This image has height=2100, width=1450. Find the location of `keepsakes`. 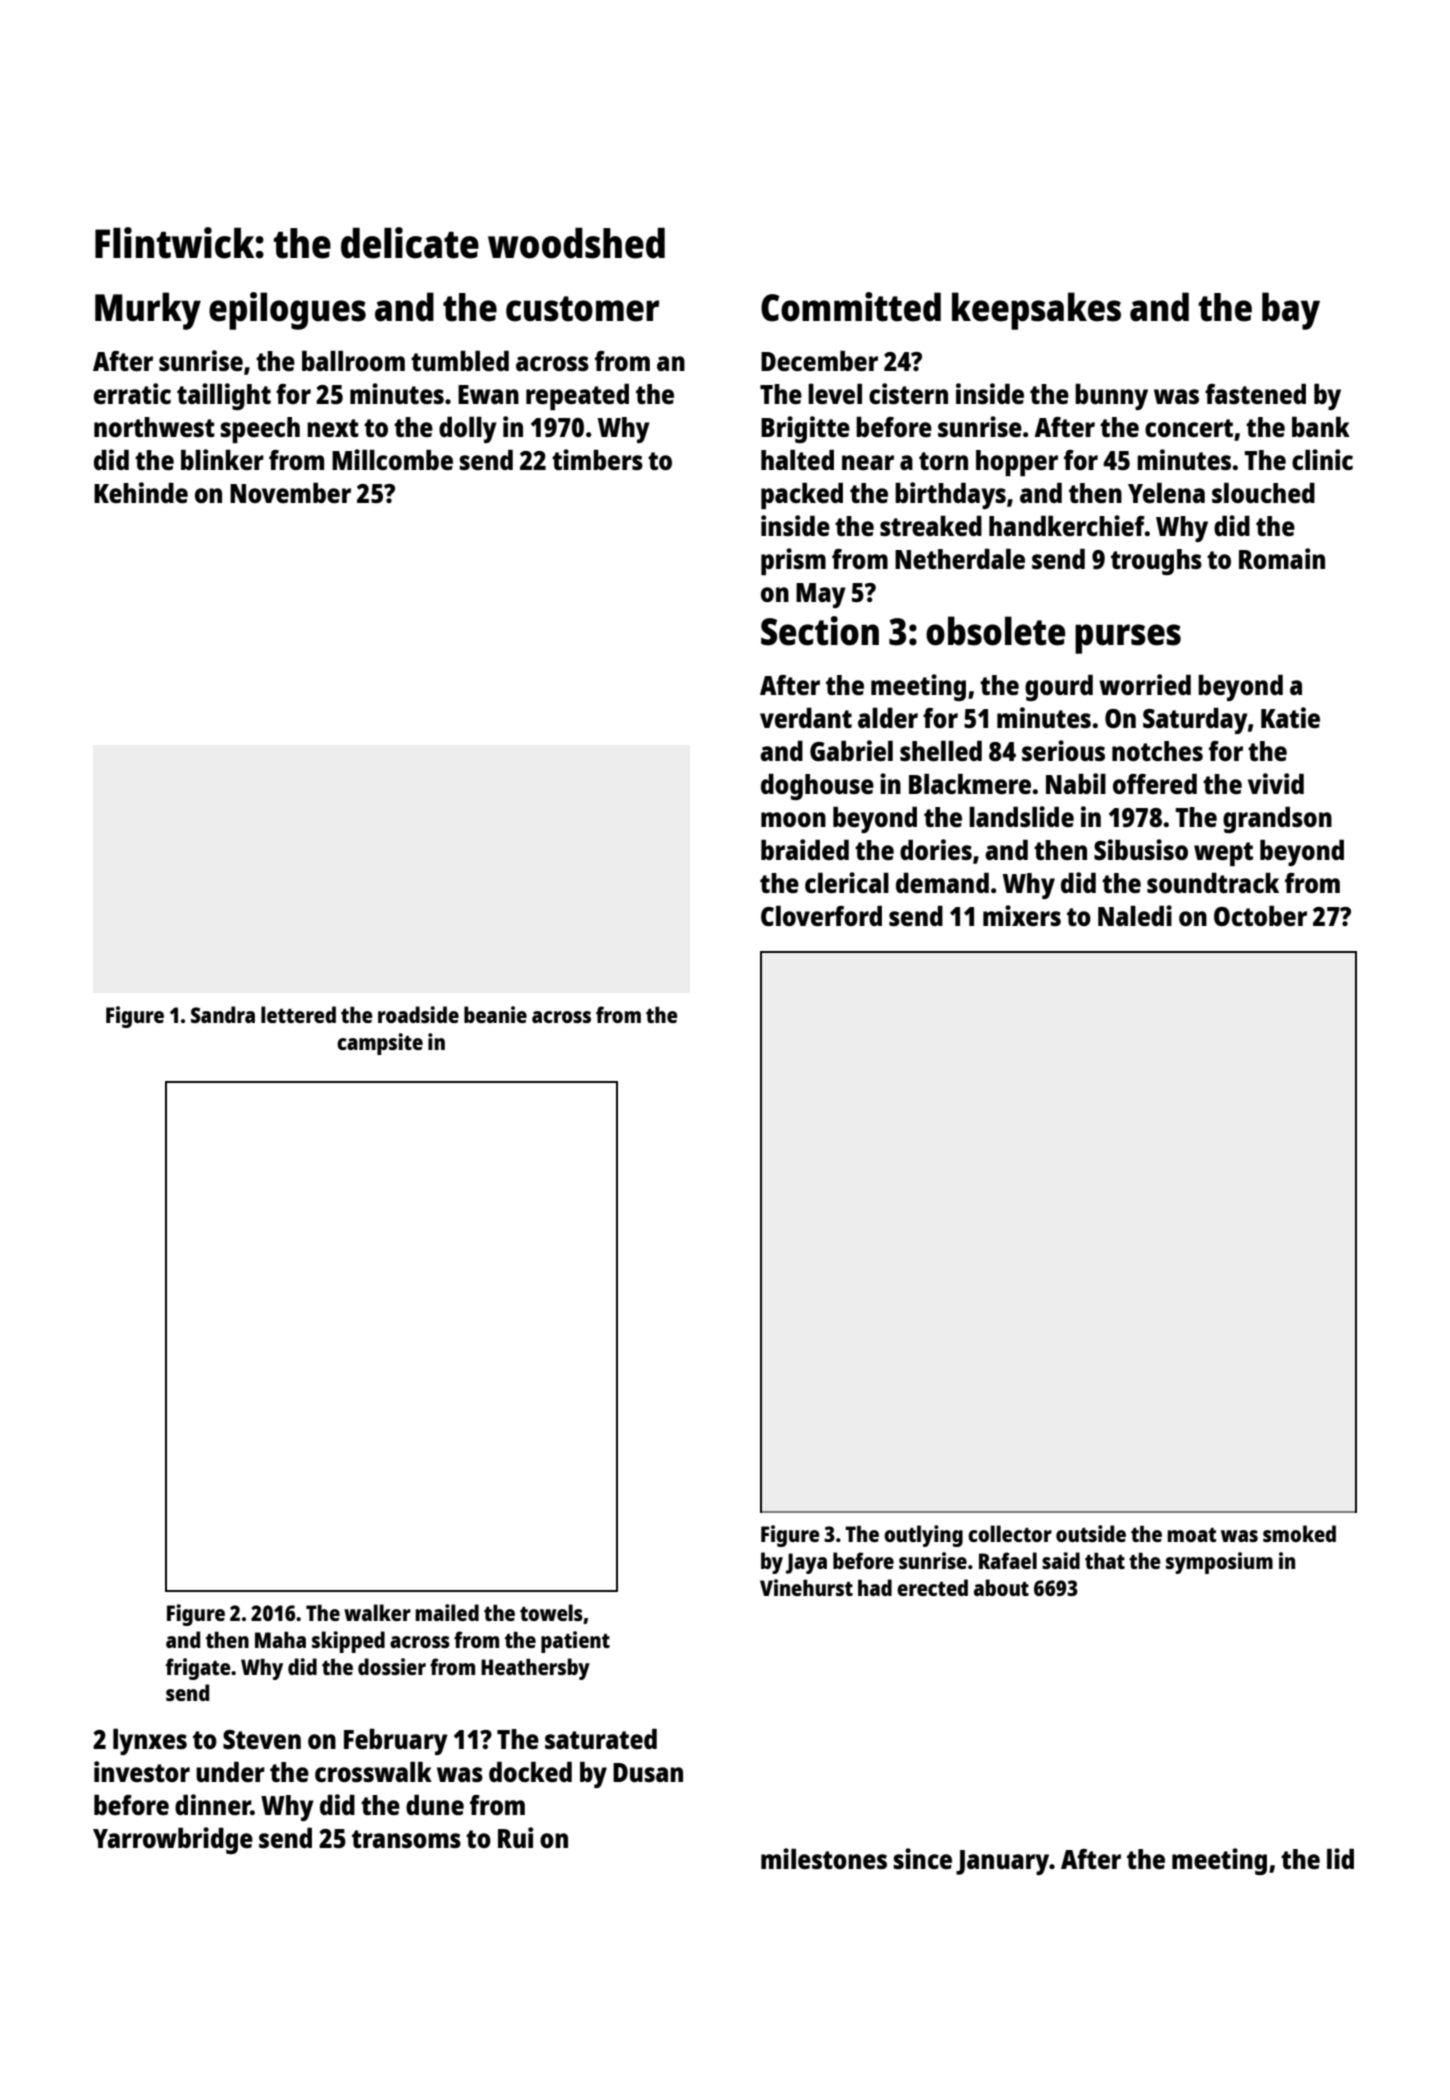

keepsakes is located at coordinates (1036, 311).
